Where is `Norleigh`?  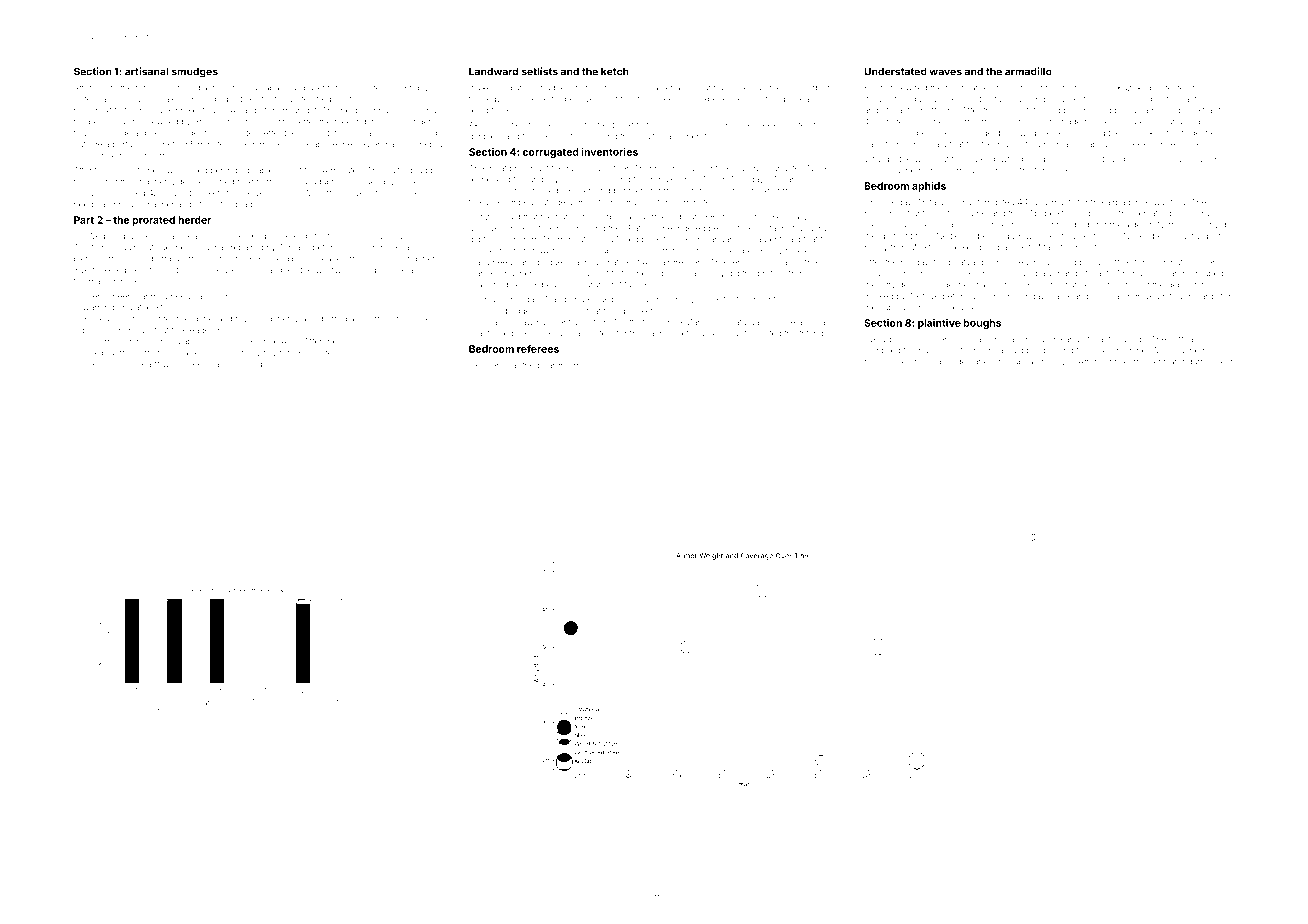 Norleigh is located at coordinates (902, 362).
